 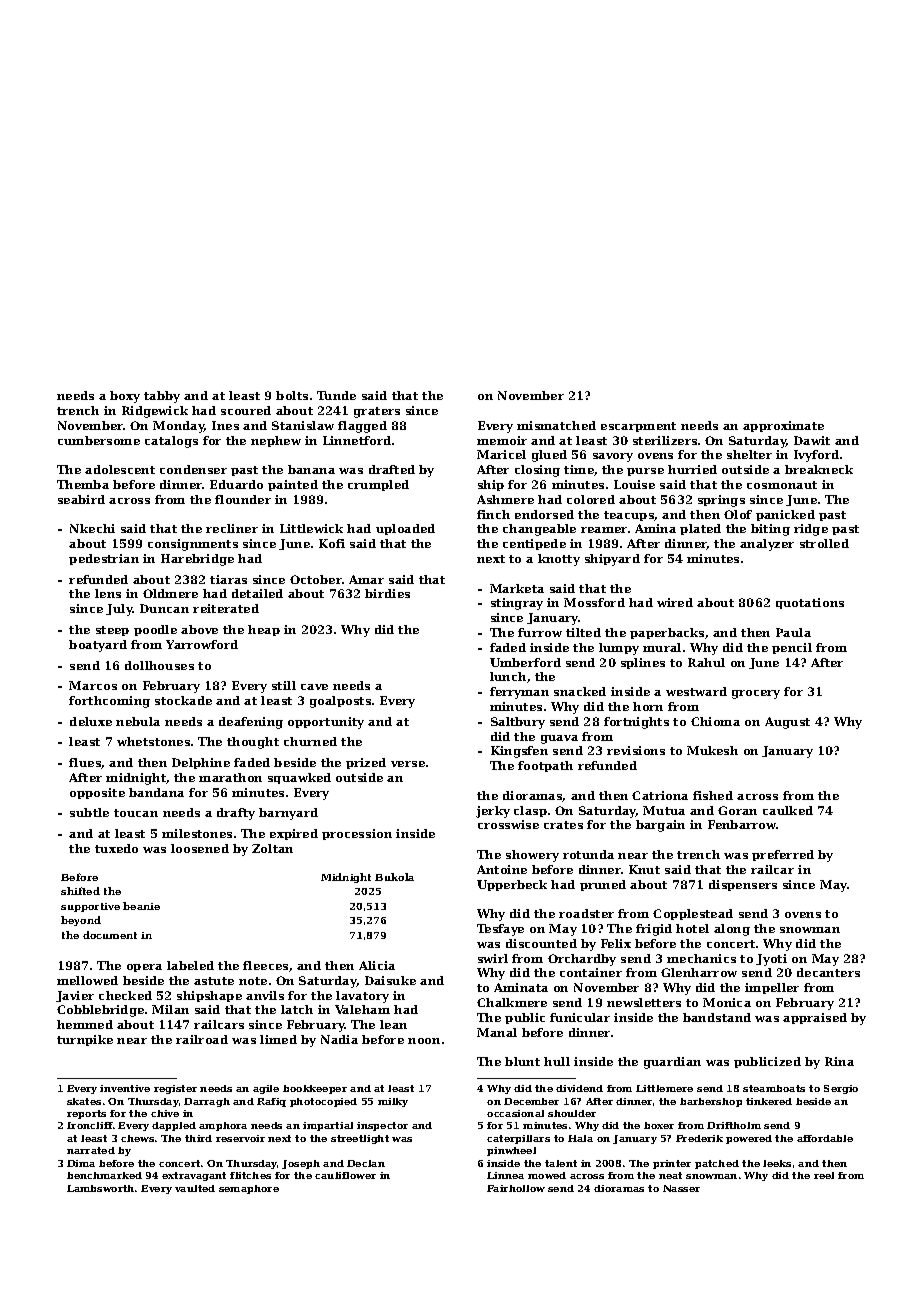 What do you see at coordinates (366, 763) in the page?
I see `prized` at bounding box center [366, 763].
